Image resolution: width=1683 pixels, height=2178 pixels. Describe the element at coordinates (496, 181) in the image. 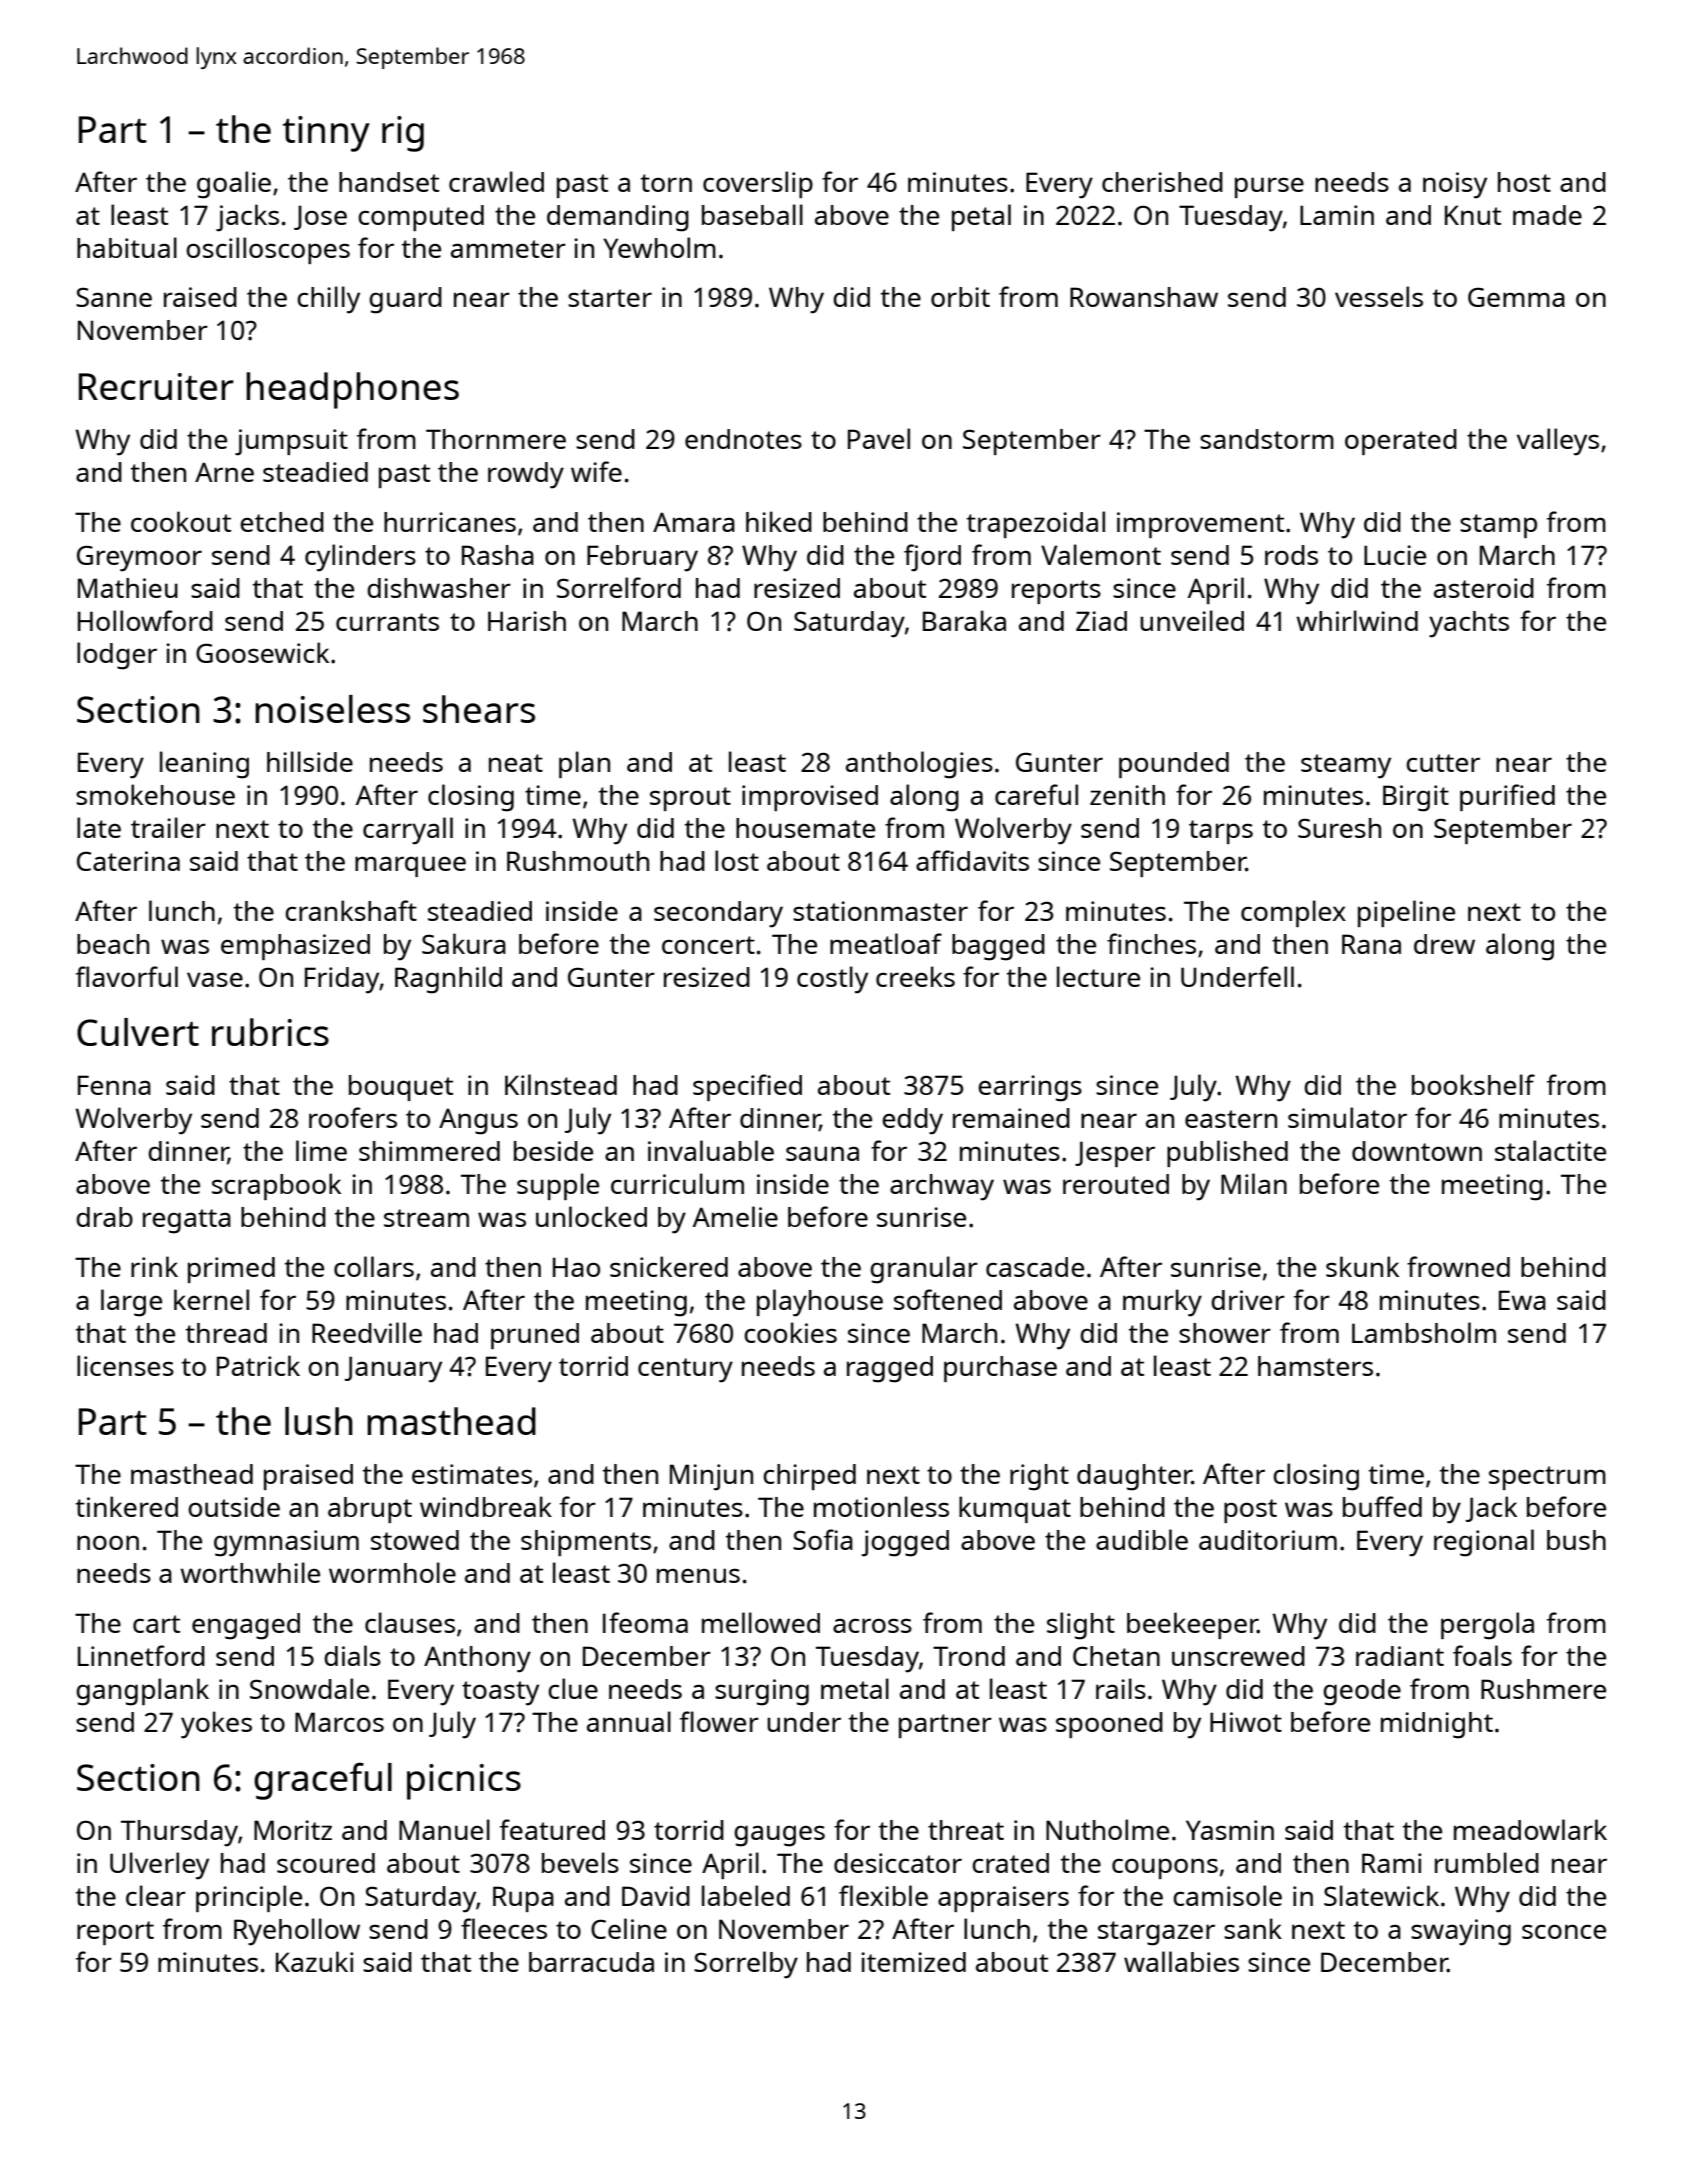

I see `crawled` at that location.
